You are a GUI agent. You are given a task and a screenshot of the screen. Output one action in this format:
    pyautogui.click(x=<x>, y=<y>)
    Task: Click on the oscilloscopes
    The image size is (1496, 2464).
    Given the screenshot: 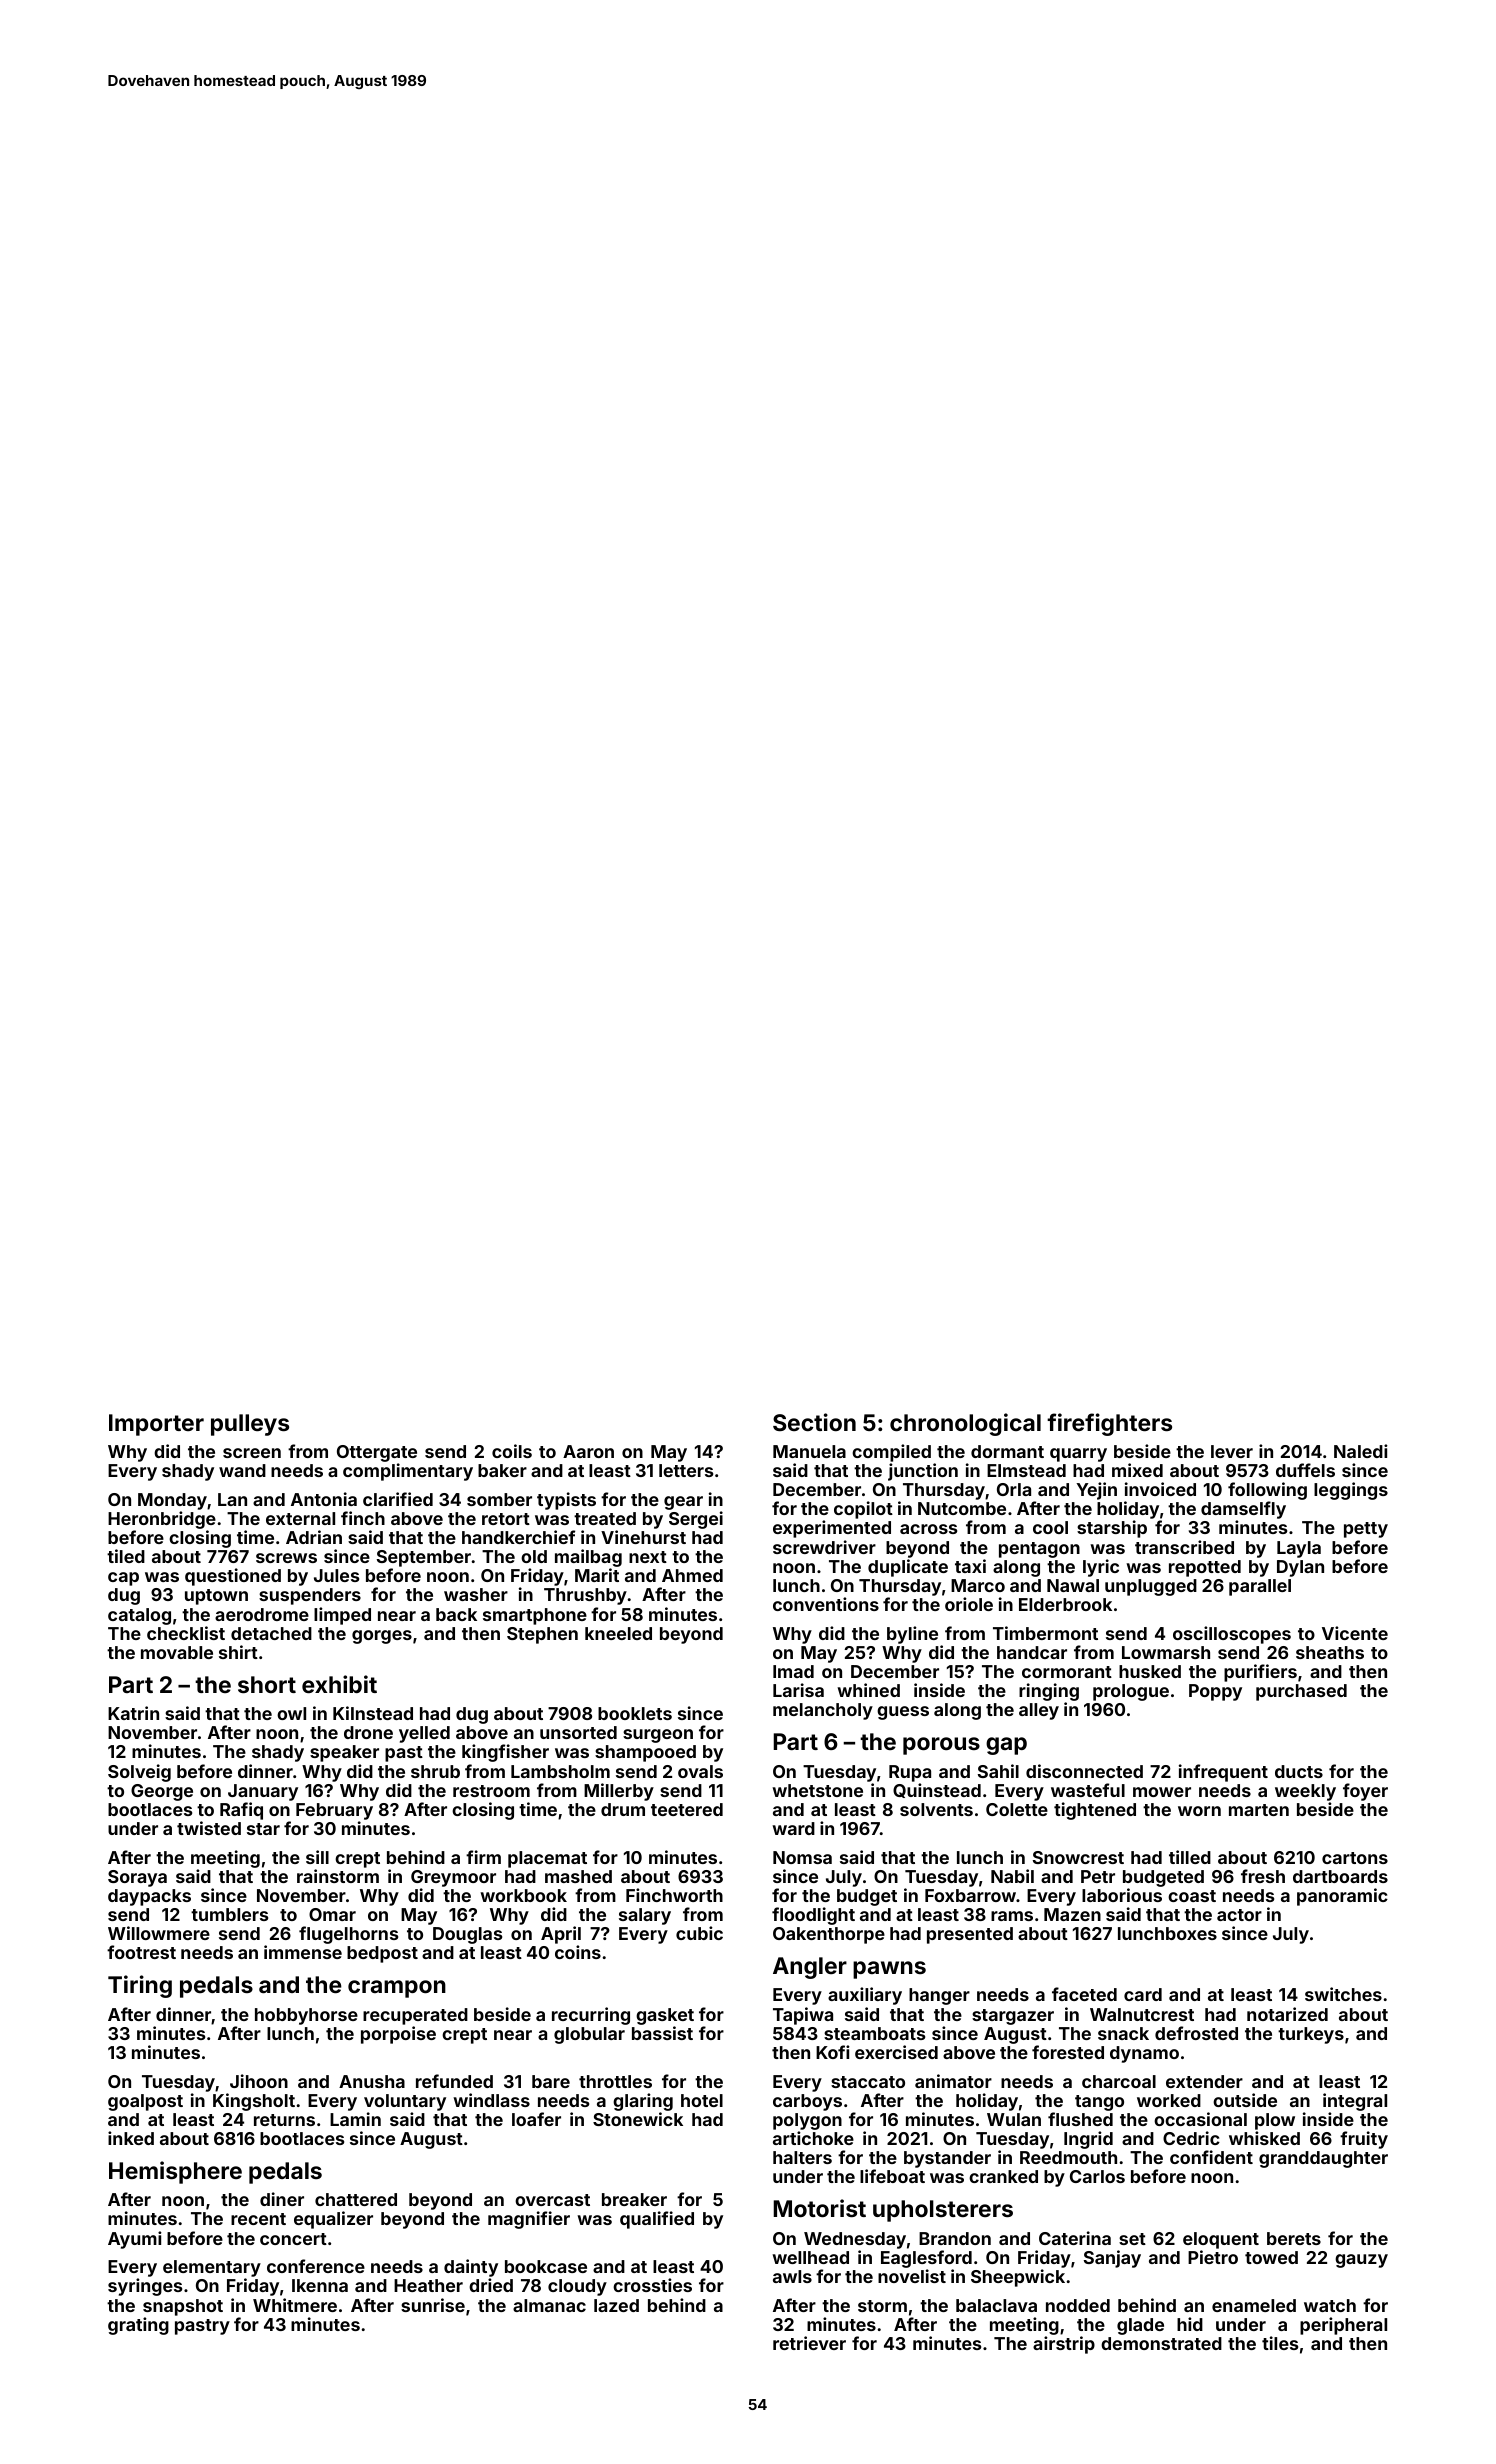 What is the action you would take?
    pyautogui.click(x=1232, y=1635)
